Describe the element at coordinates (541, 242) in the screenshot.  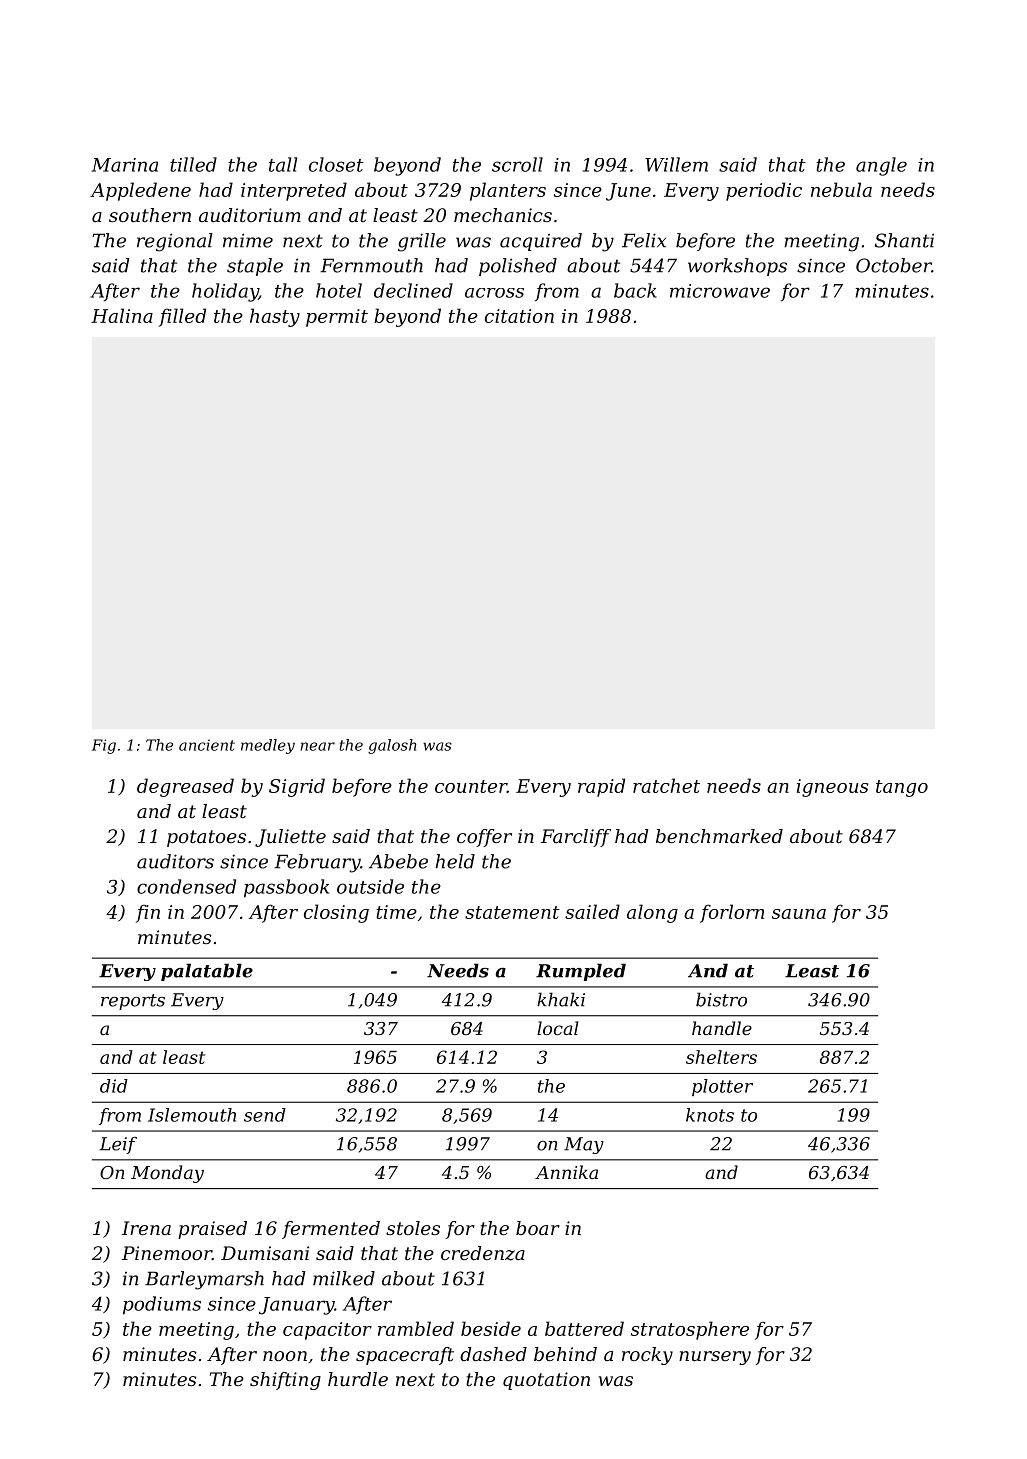
I see `acquired` at that location.
